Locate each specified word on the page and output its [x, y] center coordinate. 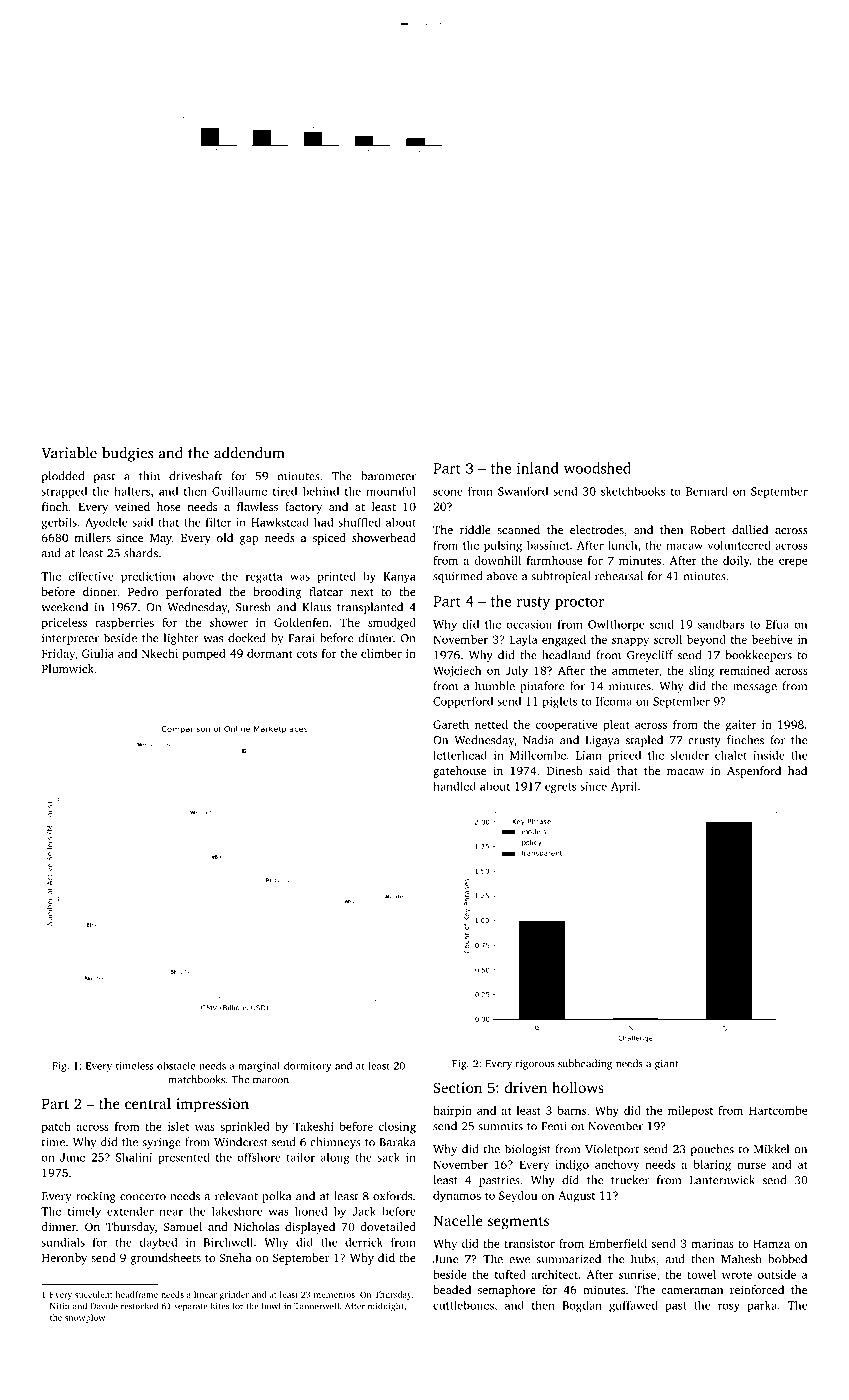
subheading [585, 1064]
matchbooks [196, 1079]
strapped [64, 492]
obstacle [176, 1066]
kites [220, 1306]
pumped [204, 655]
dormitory [308, 1067]
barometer [388, 476]
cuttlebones [463, 1305]
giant [667, 1065]
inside [769, 755]
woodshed [597, 468]
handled [454, 786]
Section [457, 1087]
